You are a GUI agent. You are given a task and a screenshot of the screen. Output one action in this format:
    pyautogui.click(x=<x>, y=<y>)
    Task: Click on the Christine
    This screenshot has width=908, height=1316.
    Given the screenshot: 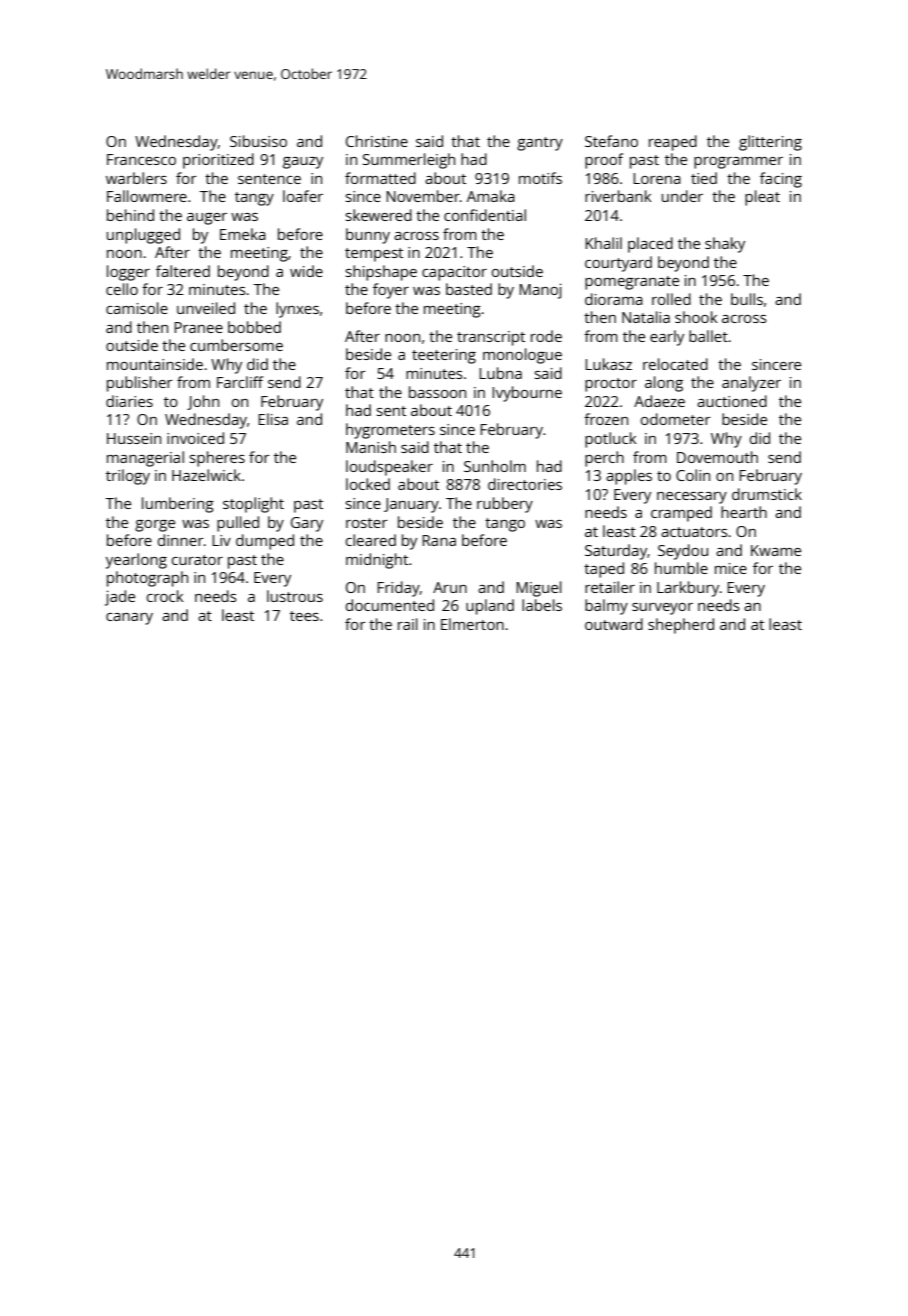 What is the action you would take?
    pyautogui.click(x=377, y=141)
